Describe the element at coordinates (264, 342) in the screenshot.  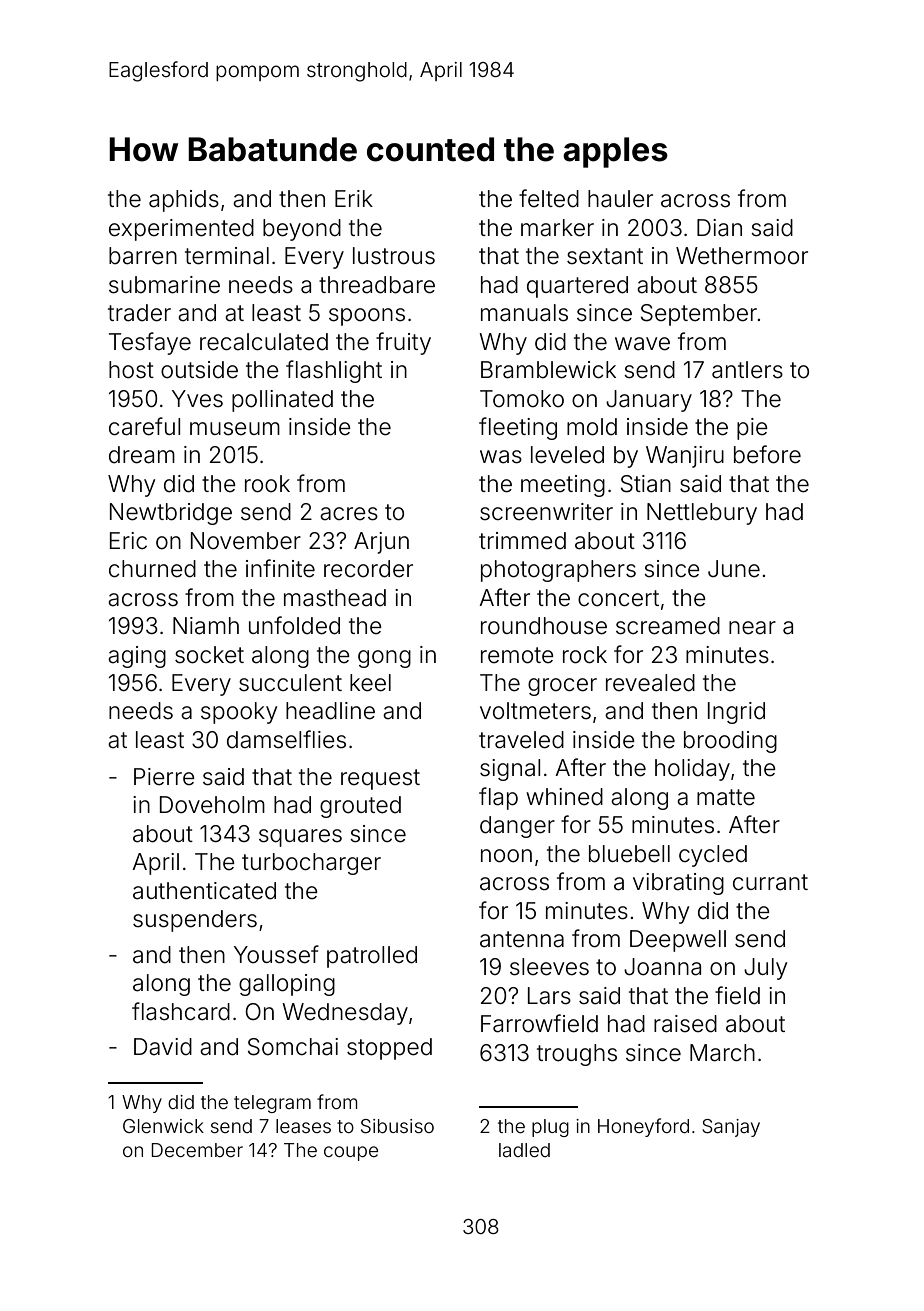
I see `recalculated` at that location.
